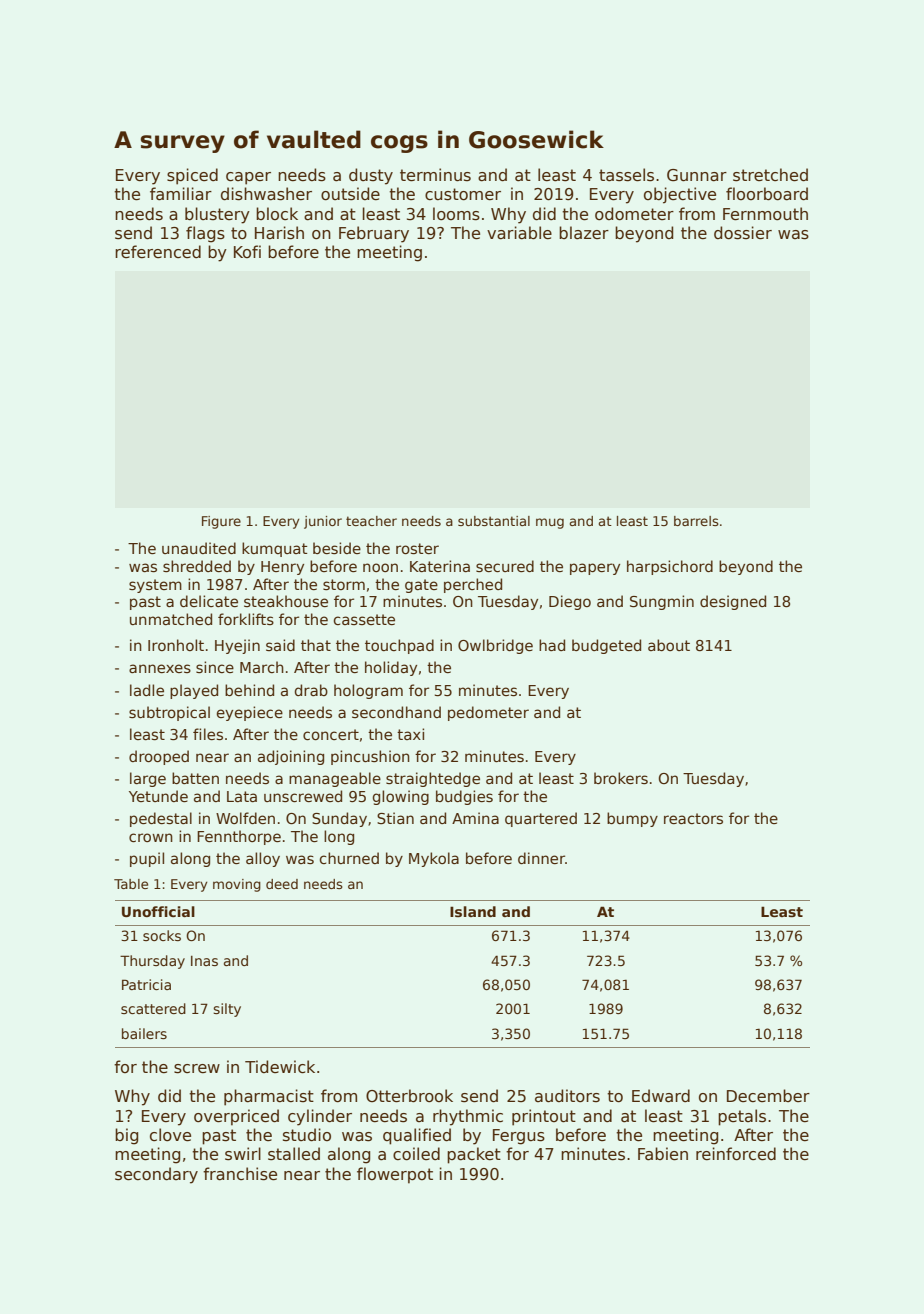 The image size is (924, 1314). Describe the element at coordinates (621, 778) in the image. I see `brokers` at that location.
